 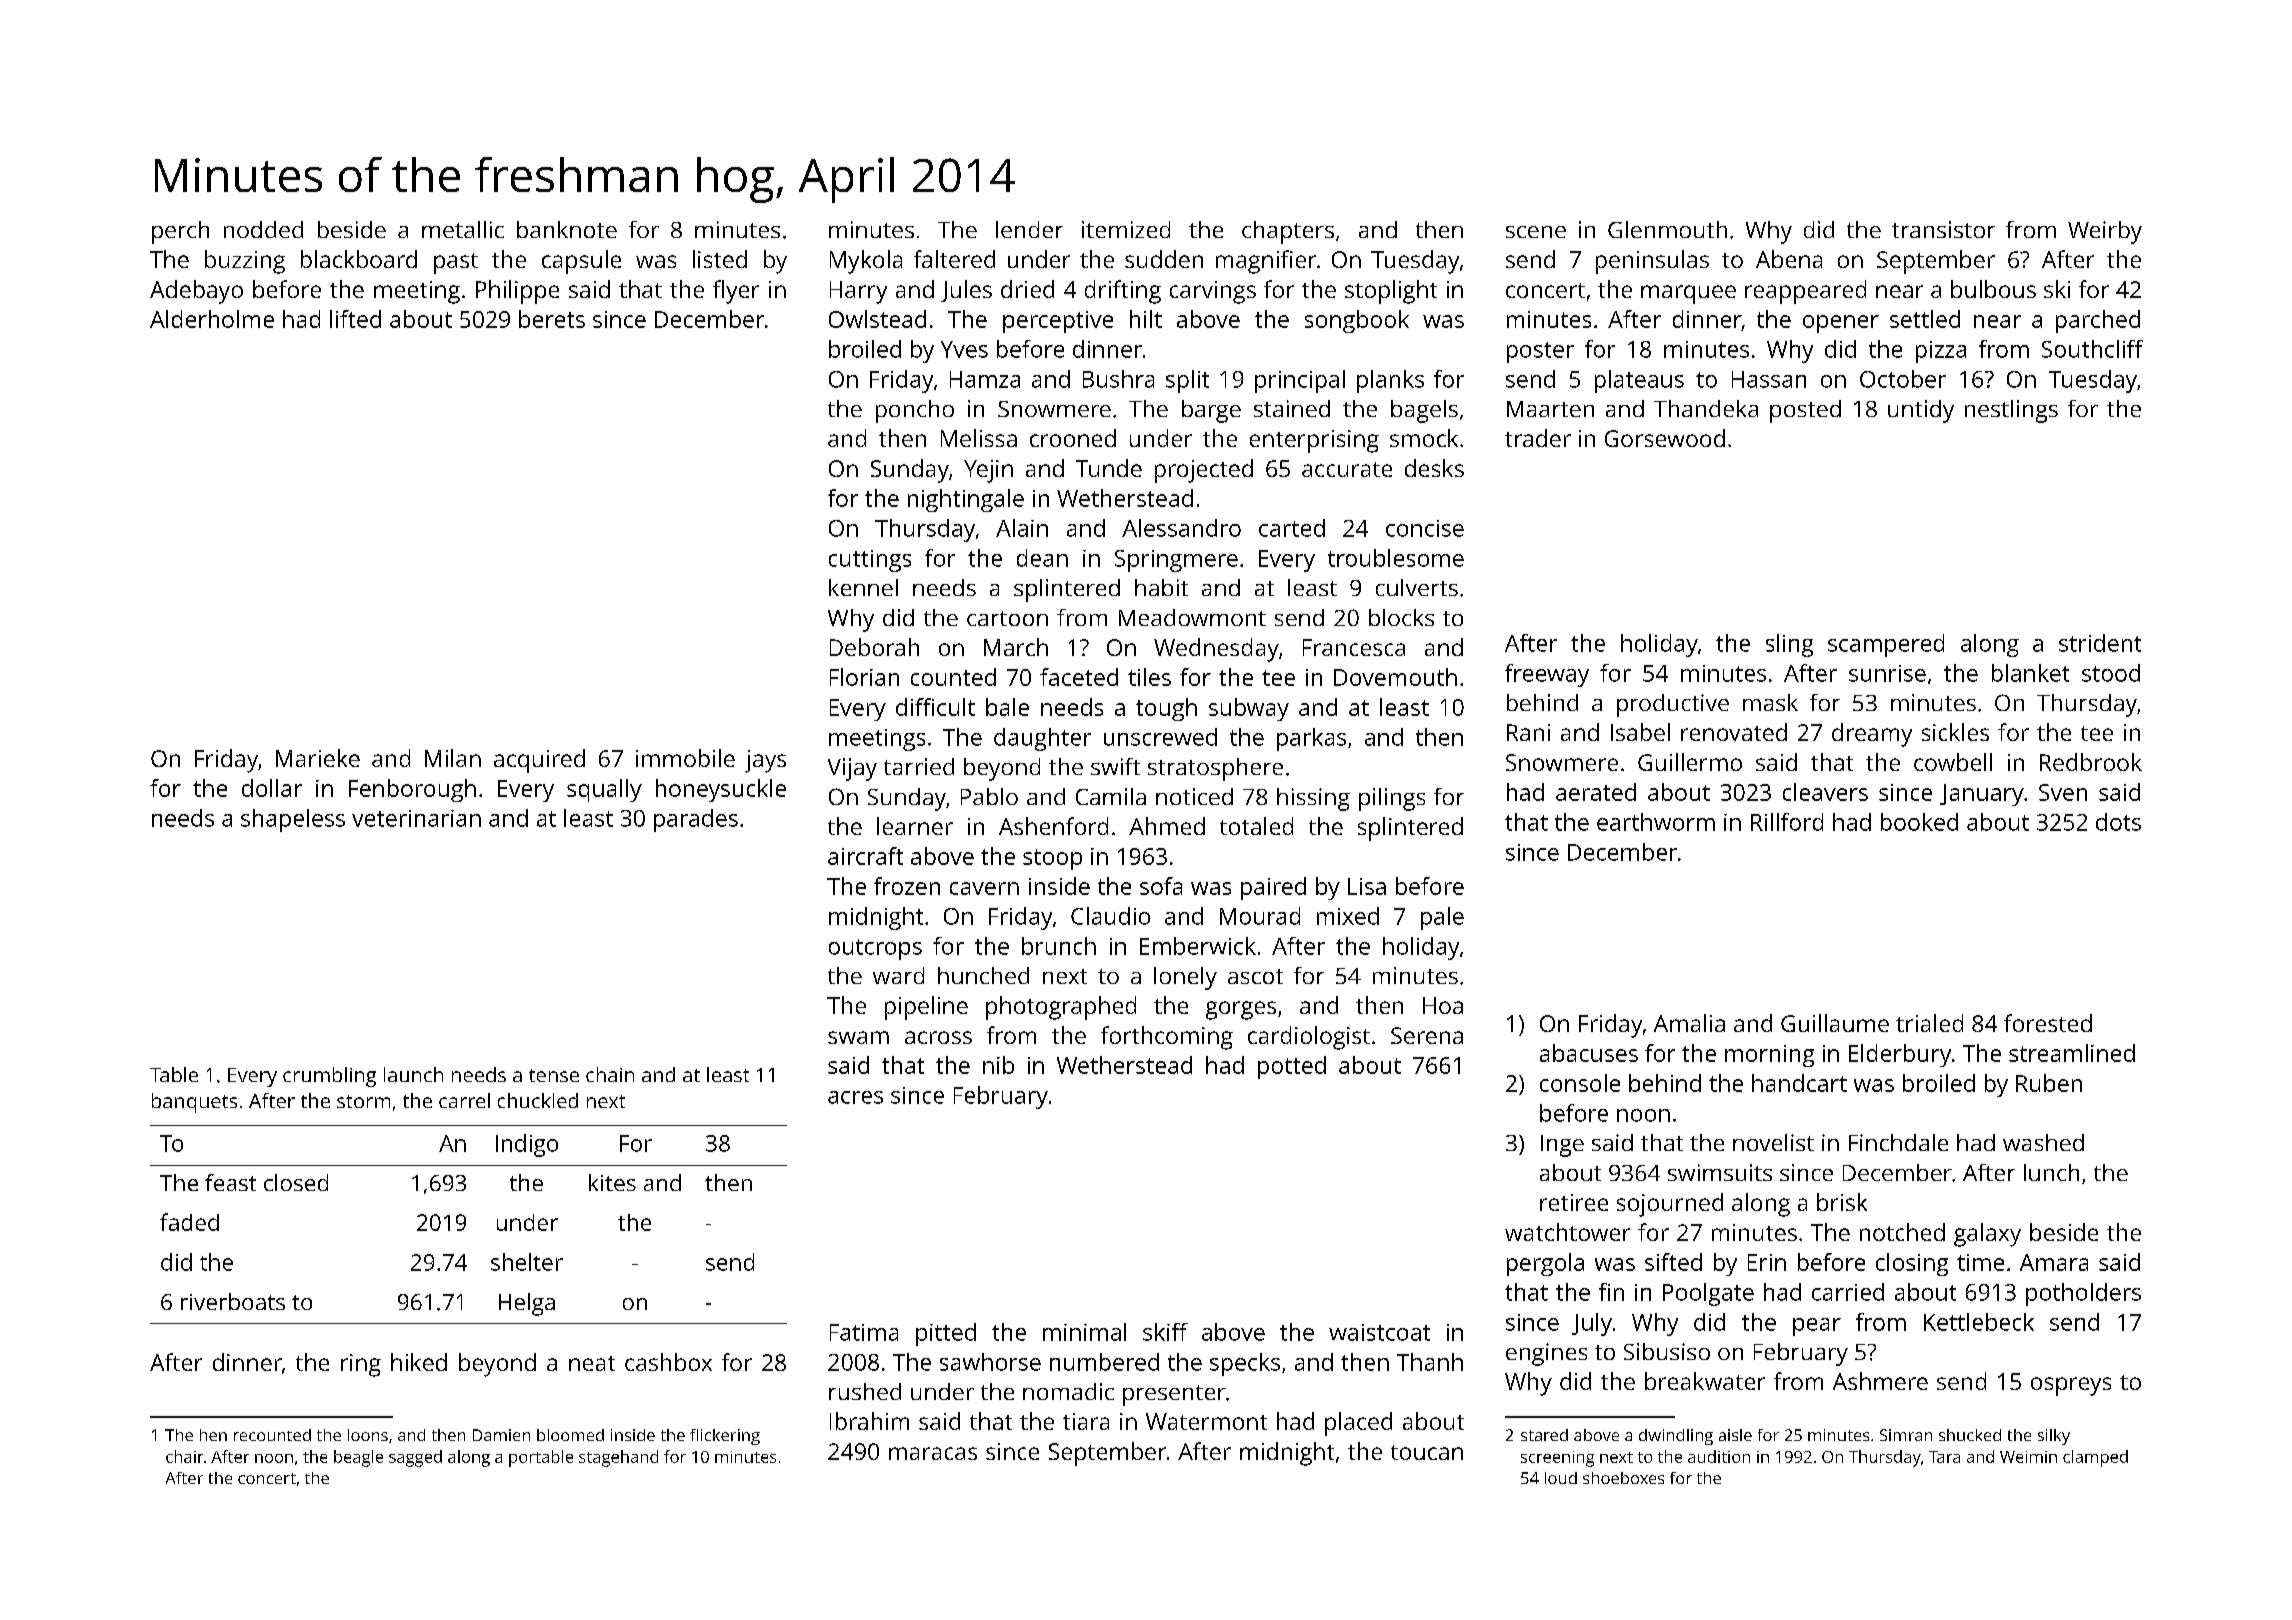 What do you see at coordinates (552, 319) in the image?
I see `berets` at bounding box center [552, 319].
